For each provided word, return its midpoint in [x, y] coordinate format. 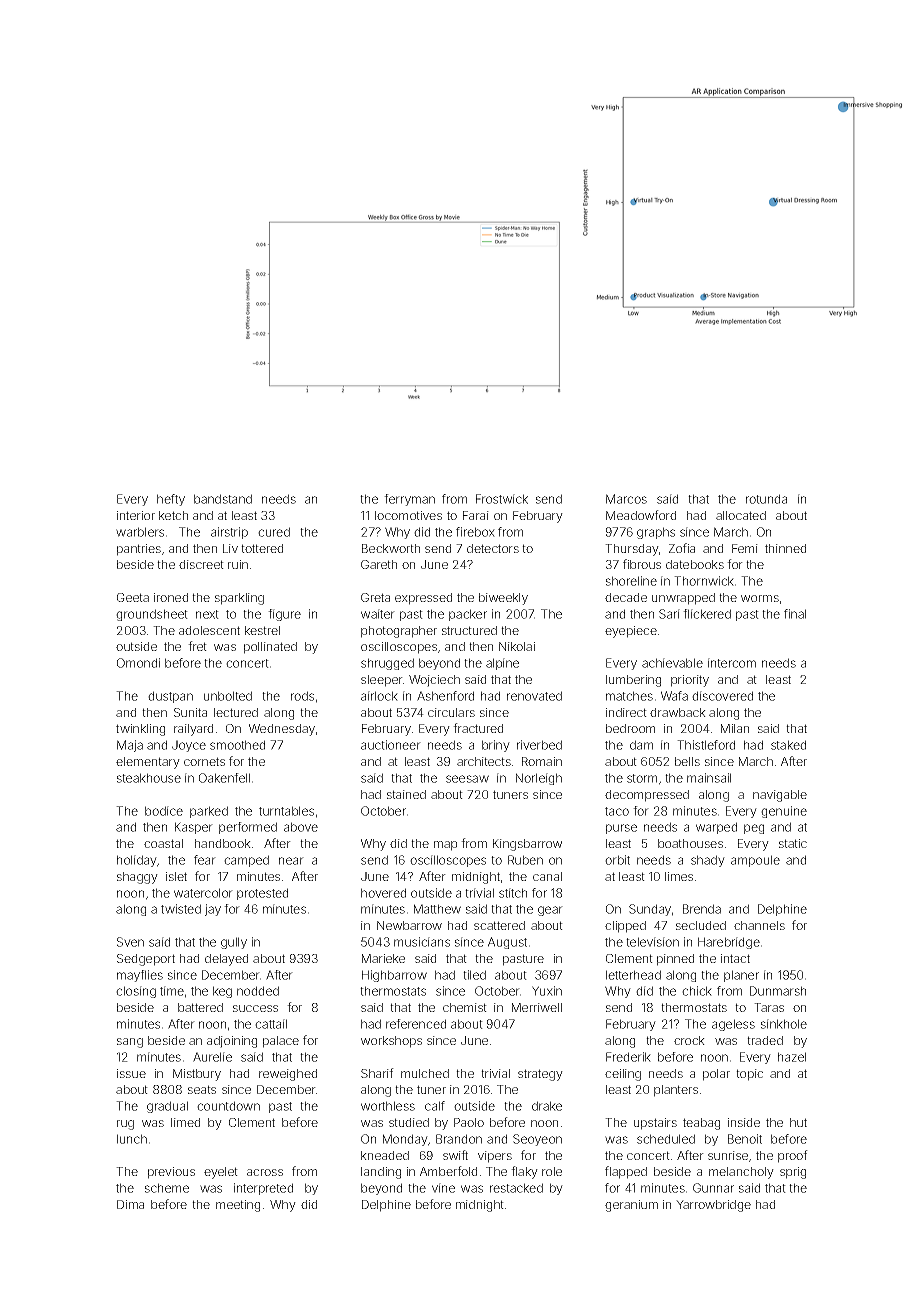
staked [788, 745]
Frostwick [502, 499]
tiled [474, 975]
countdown [228, 1106]
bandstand [223, 499]
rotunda [766, 499]
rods [302, 696]
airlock [379, 696]
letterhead [633, 975]
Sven [130, 942]
